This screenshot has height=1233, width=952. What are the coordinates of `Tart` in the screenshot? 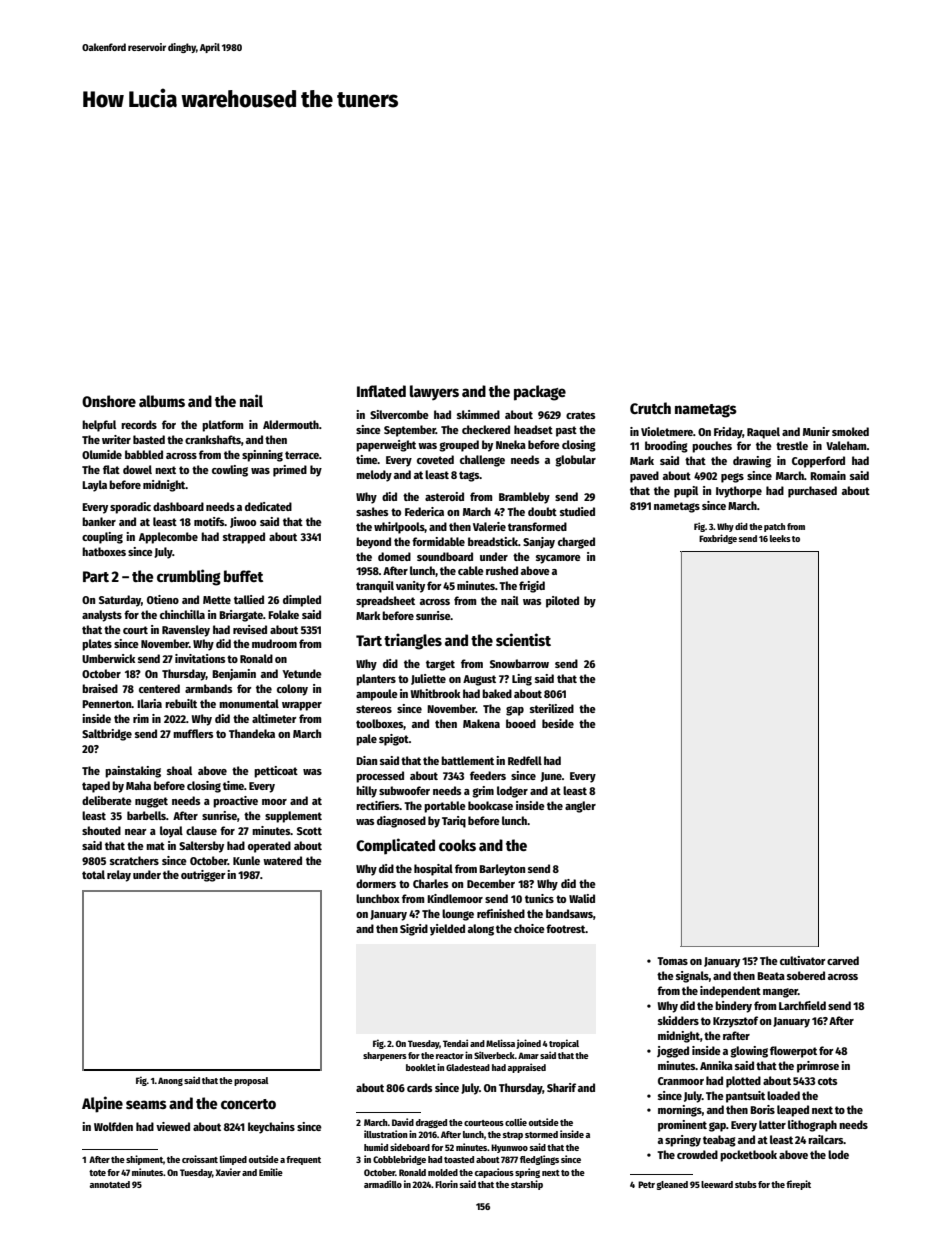 It's located at (369, 640).
